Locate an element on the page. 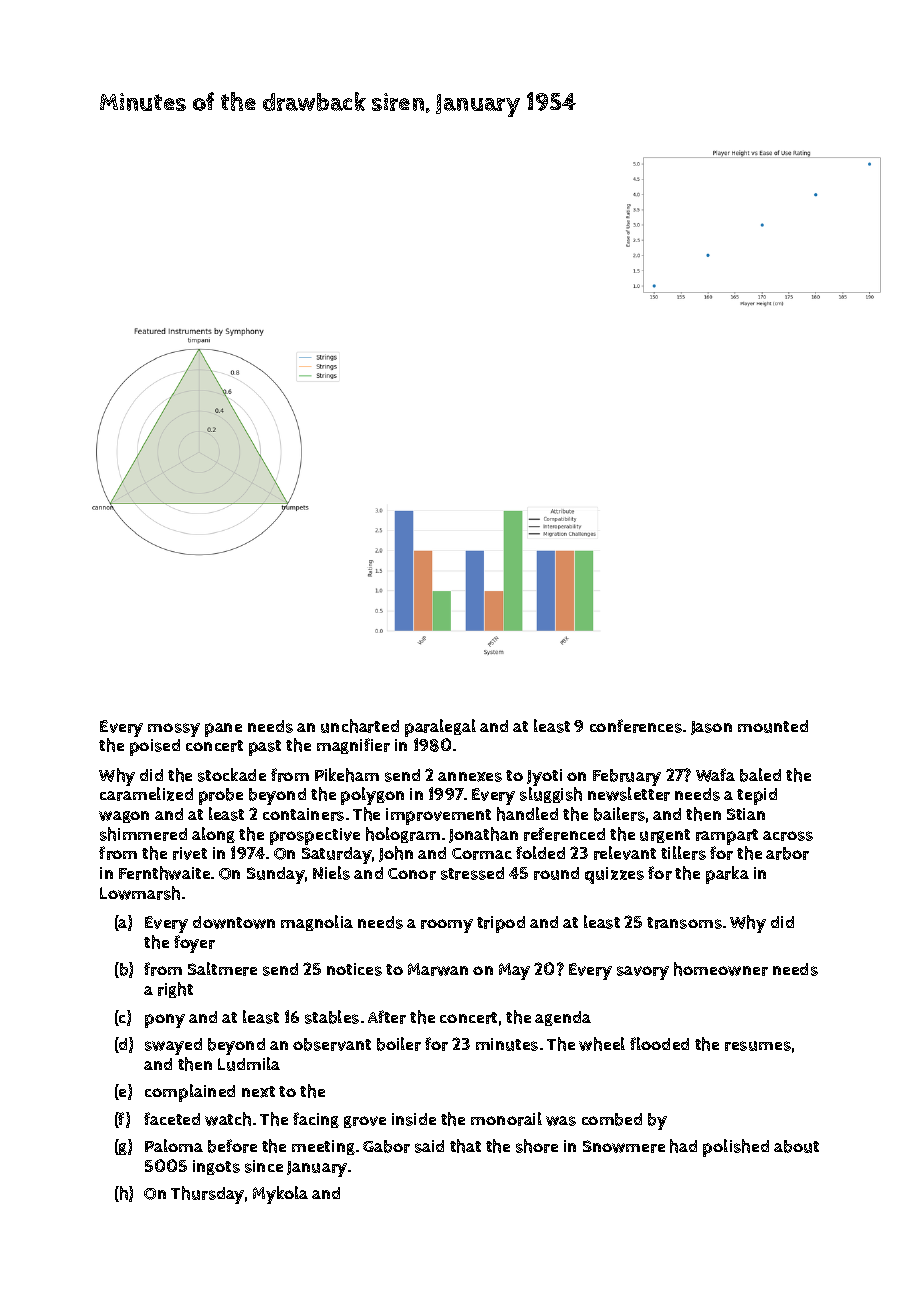 Image resolution: width=924 pixels, height=1308 pixels. since is located at coordinates (264, 1166).
